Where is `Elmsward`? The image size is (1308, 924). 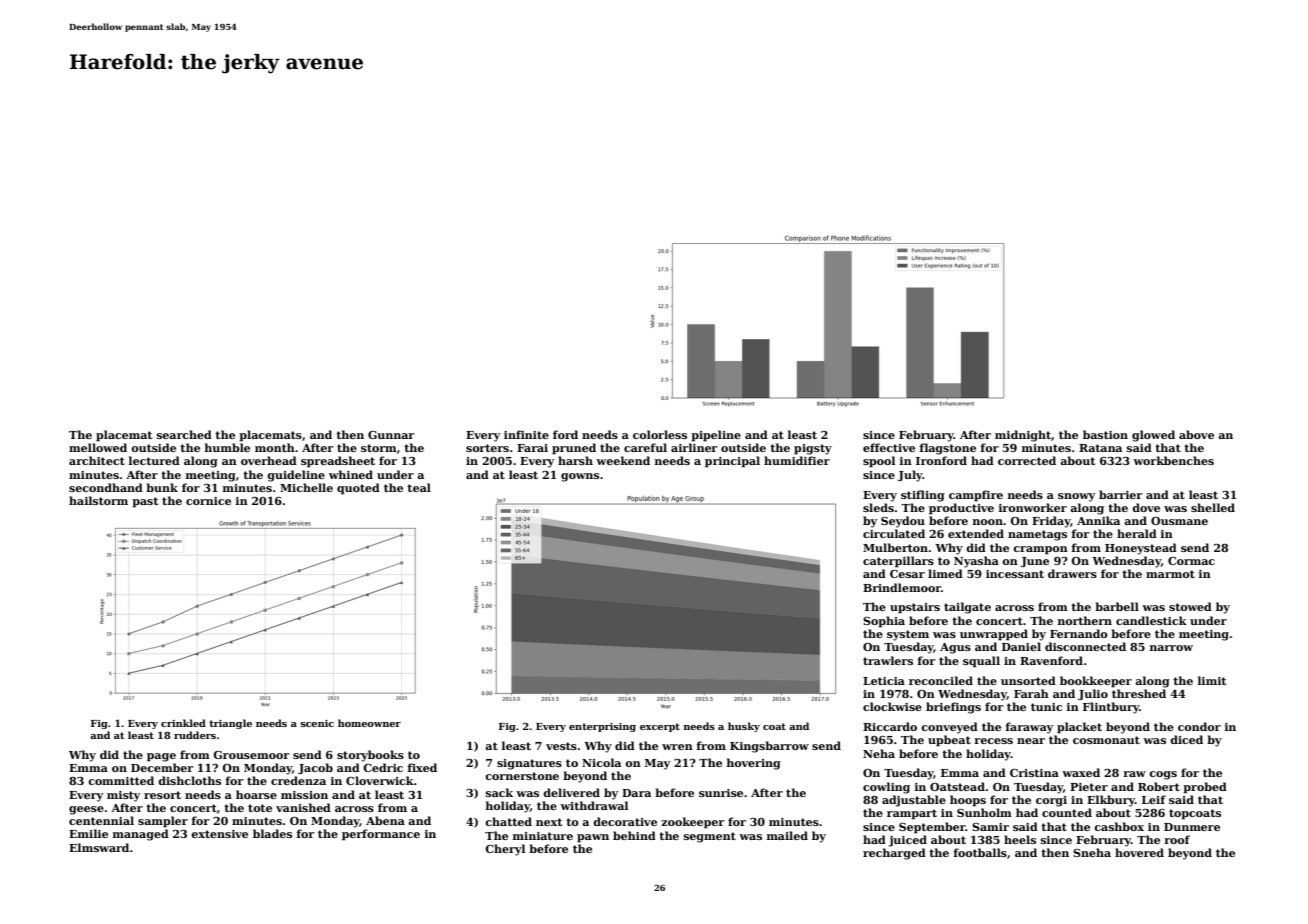
Elmsward is located at coordinates (99, 847).
